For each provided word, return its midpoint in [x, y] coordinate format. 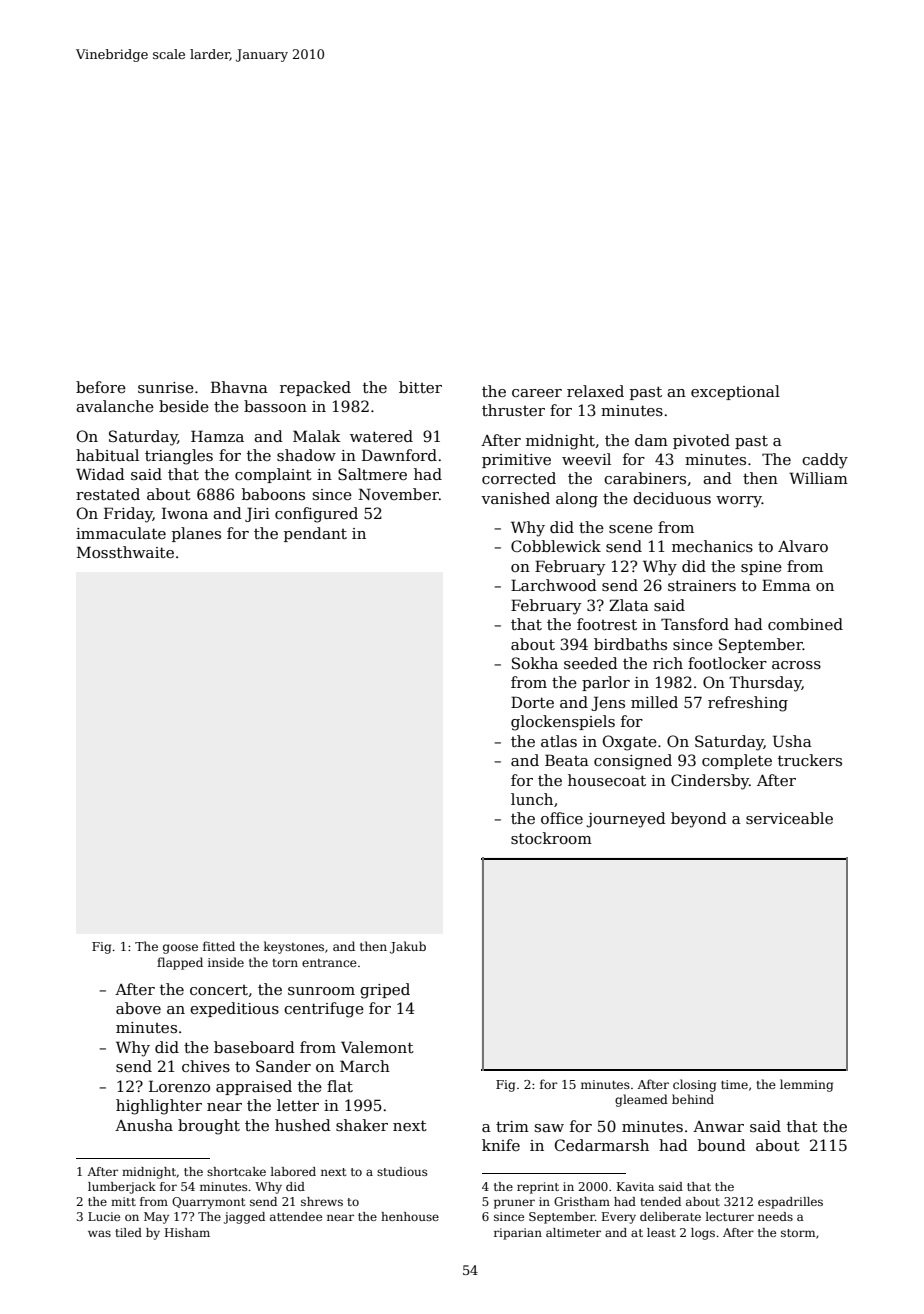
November [399, 494]
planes [196, 534]
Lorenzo [179, 1086]
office [562, 818]
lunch [532, 799]
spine [761, 568]
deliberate [670, 1216]
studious [402, 1171]
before [101, 387]
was [99, 1233]
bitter [420, 387]
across [796, 665]
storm [798, 1233]
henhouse [410, 1216]
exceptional [735, 392]
